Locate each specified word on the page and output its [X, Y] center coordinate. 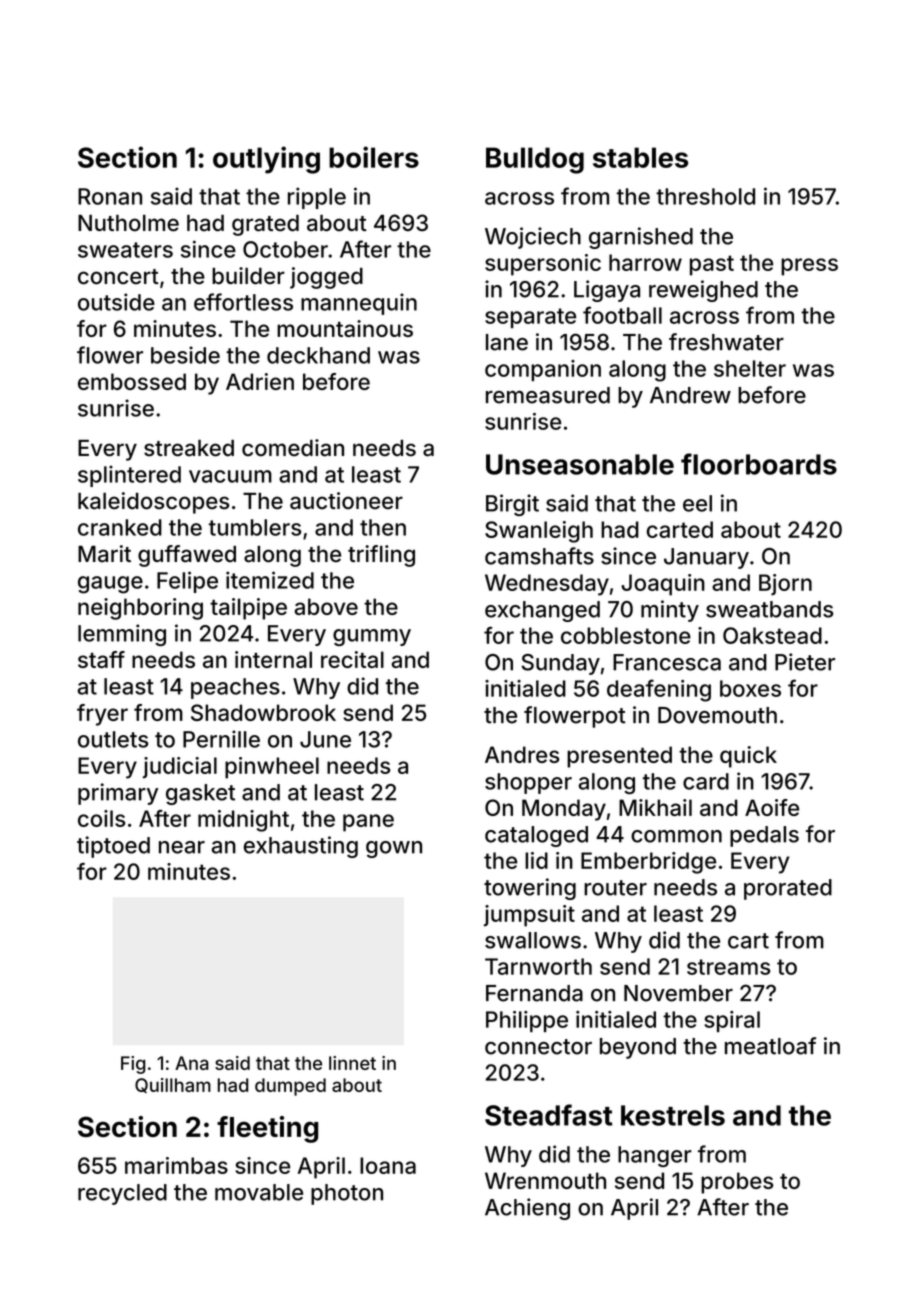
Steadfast [549, 1115]
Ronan [110, 196]
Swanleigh [539, 532]
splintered [129, 476]
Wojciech [533, 238]
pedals [764, 836]
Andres [522, 754]
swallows [533, 940]
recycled [122, 1194]
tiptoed [113, 847]
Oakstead [772, 635]
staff [101, 659]
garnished [641, 238]
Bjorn [785, 585]
